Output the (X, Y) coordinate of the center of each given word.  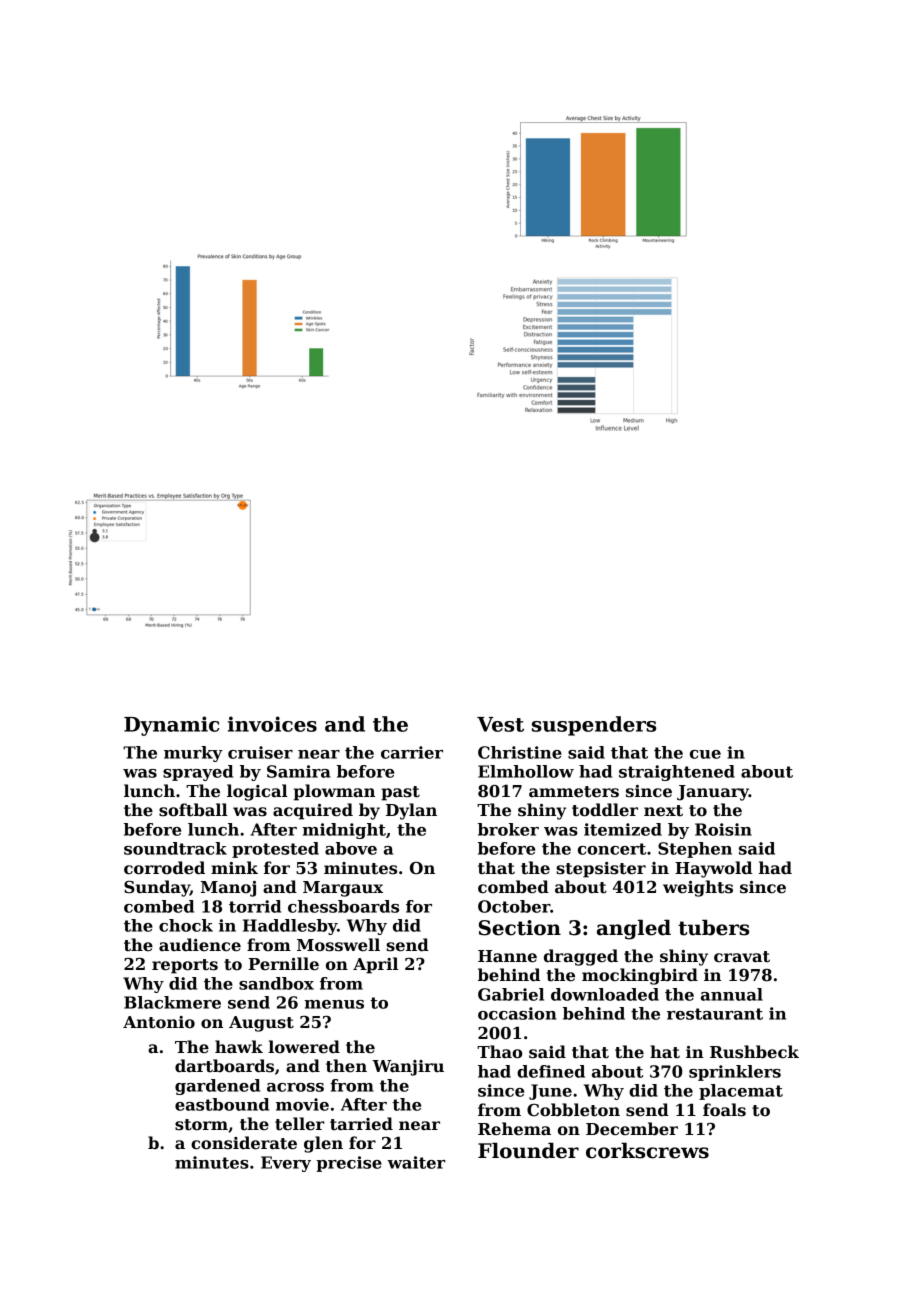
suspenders (594, 726)
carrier (412, 752)
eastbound (222, 1104)
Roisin (723, 829)
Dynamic (172, 726)
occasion (517, 1013)
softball (193, 810)
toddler (605, 810)
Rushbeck (754, 1052)
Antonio (159, 1022)
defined (551, 1071)
